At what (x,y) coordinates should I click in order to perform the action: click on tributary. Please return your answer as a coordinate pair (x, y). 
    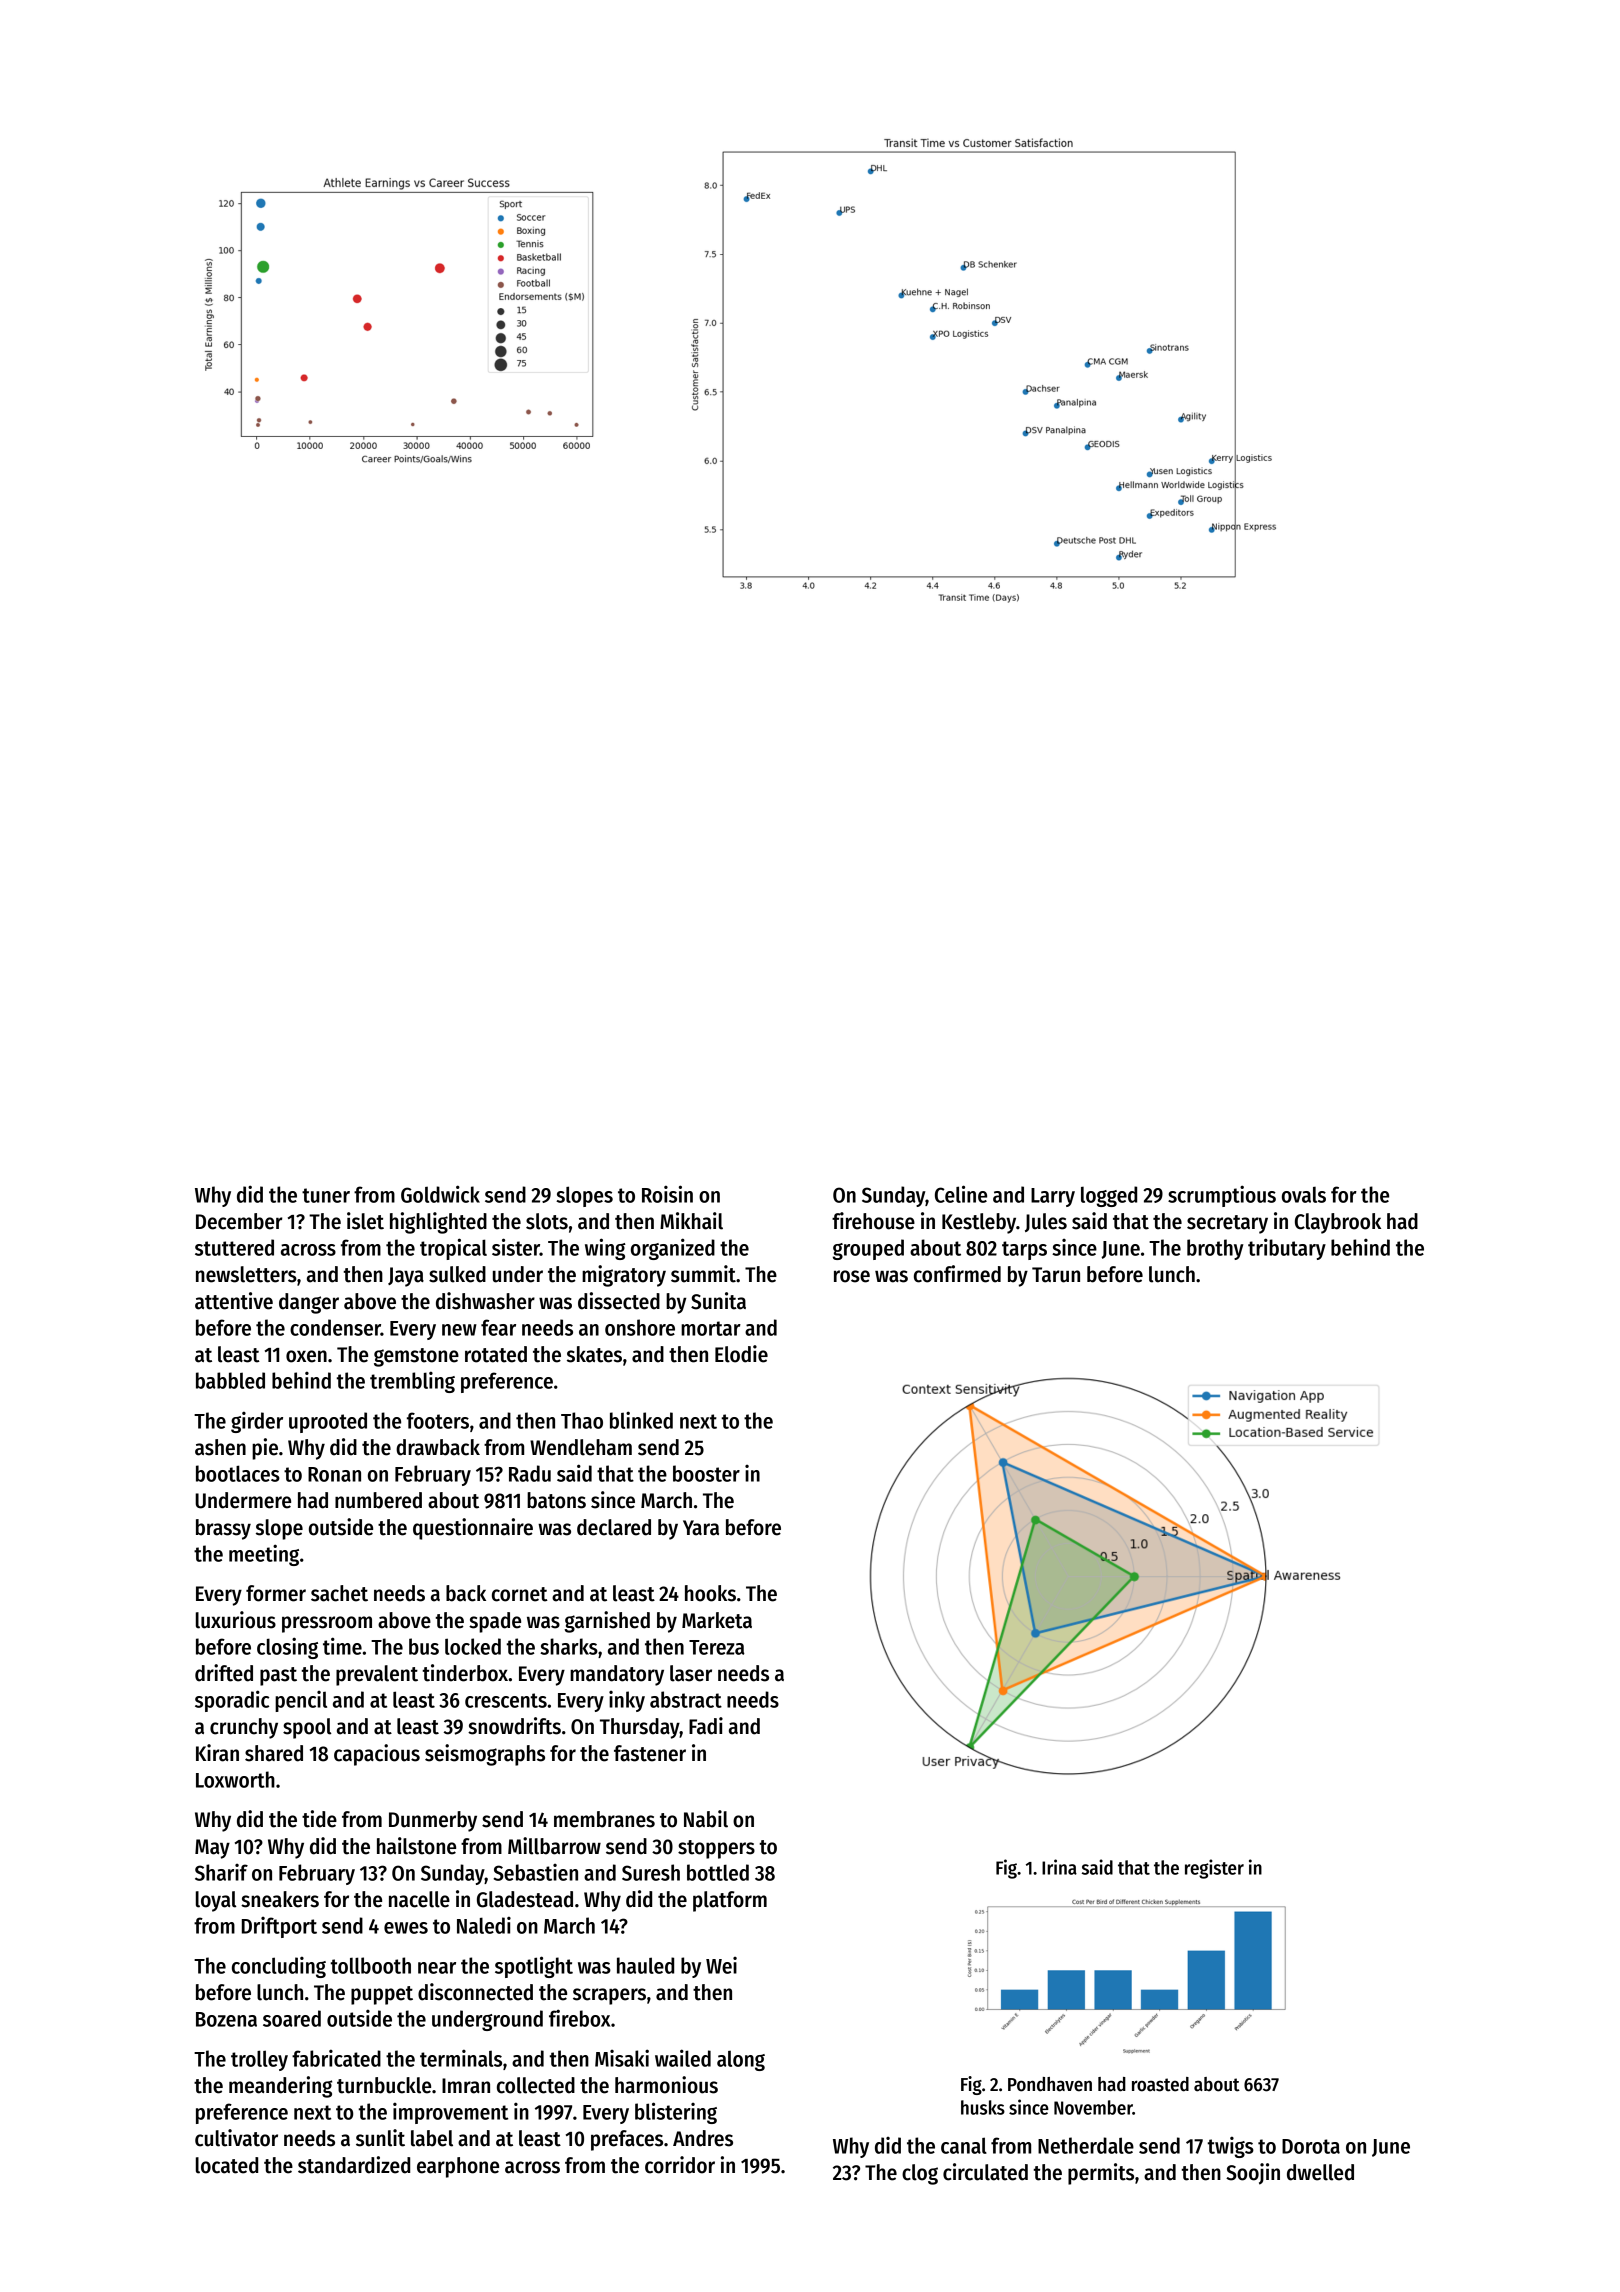
    Looking at the image, I should click on (1287, 1249).
